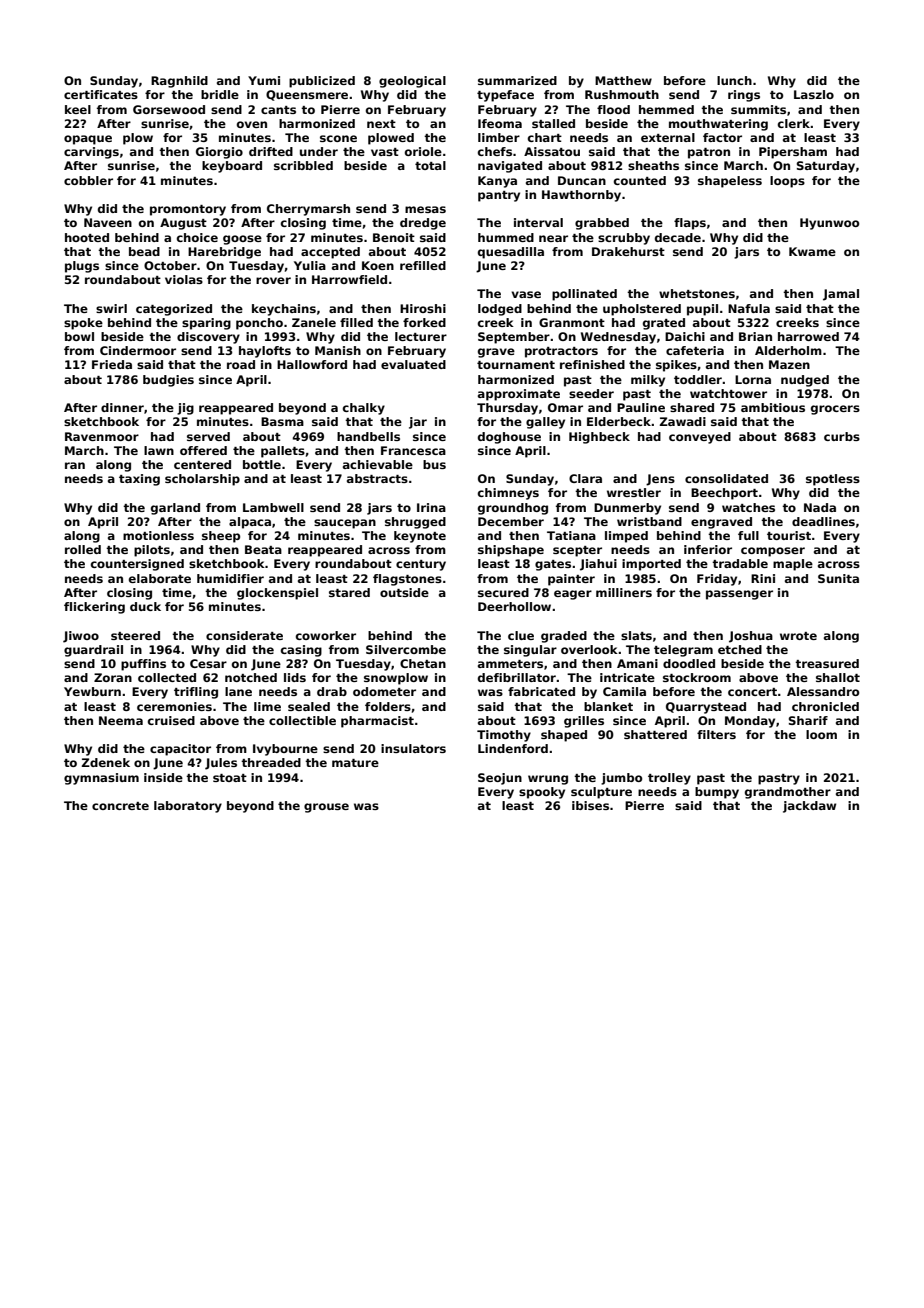  Describe the element at coordinates (232, 167) in the document. I see `keyboard` at that location.
